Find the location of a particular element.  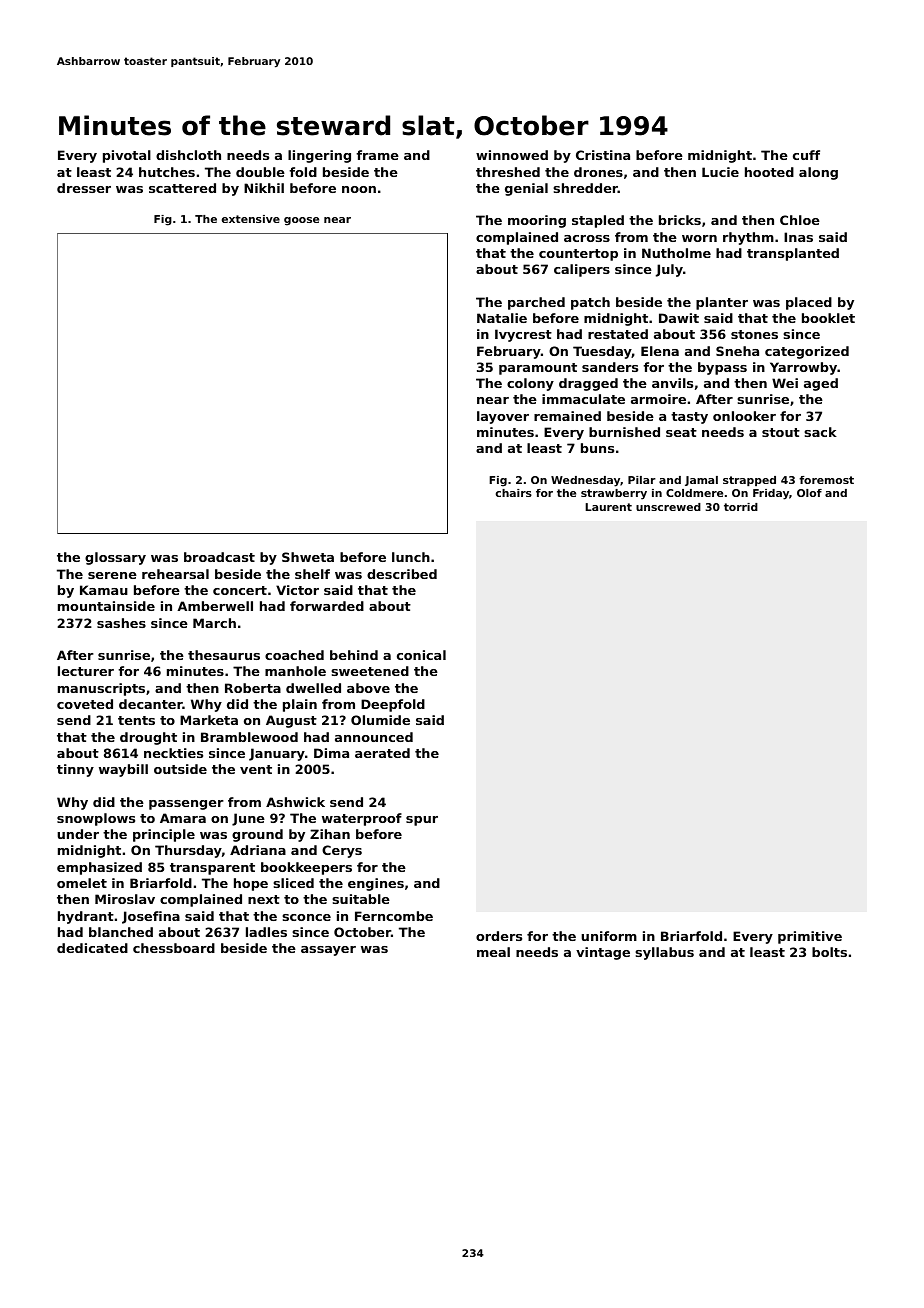

Ferncombe is located at coordinates (394, 916).
